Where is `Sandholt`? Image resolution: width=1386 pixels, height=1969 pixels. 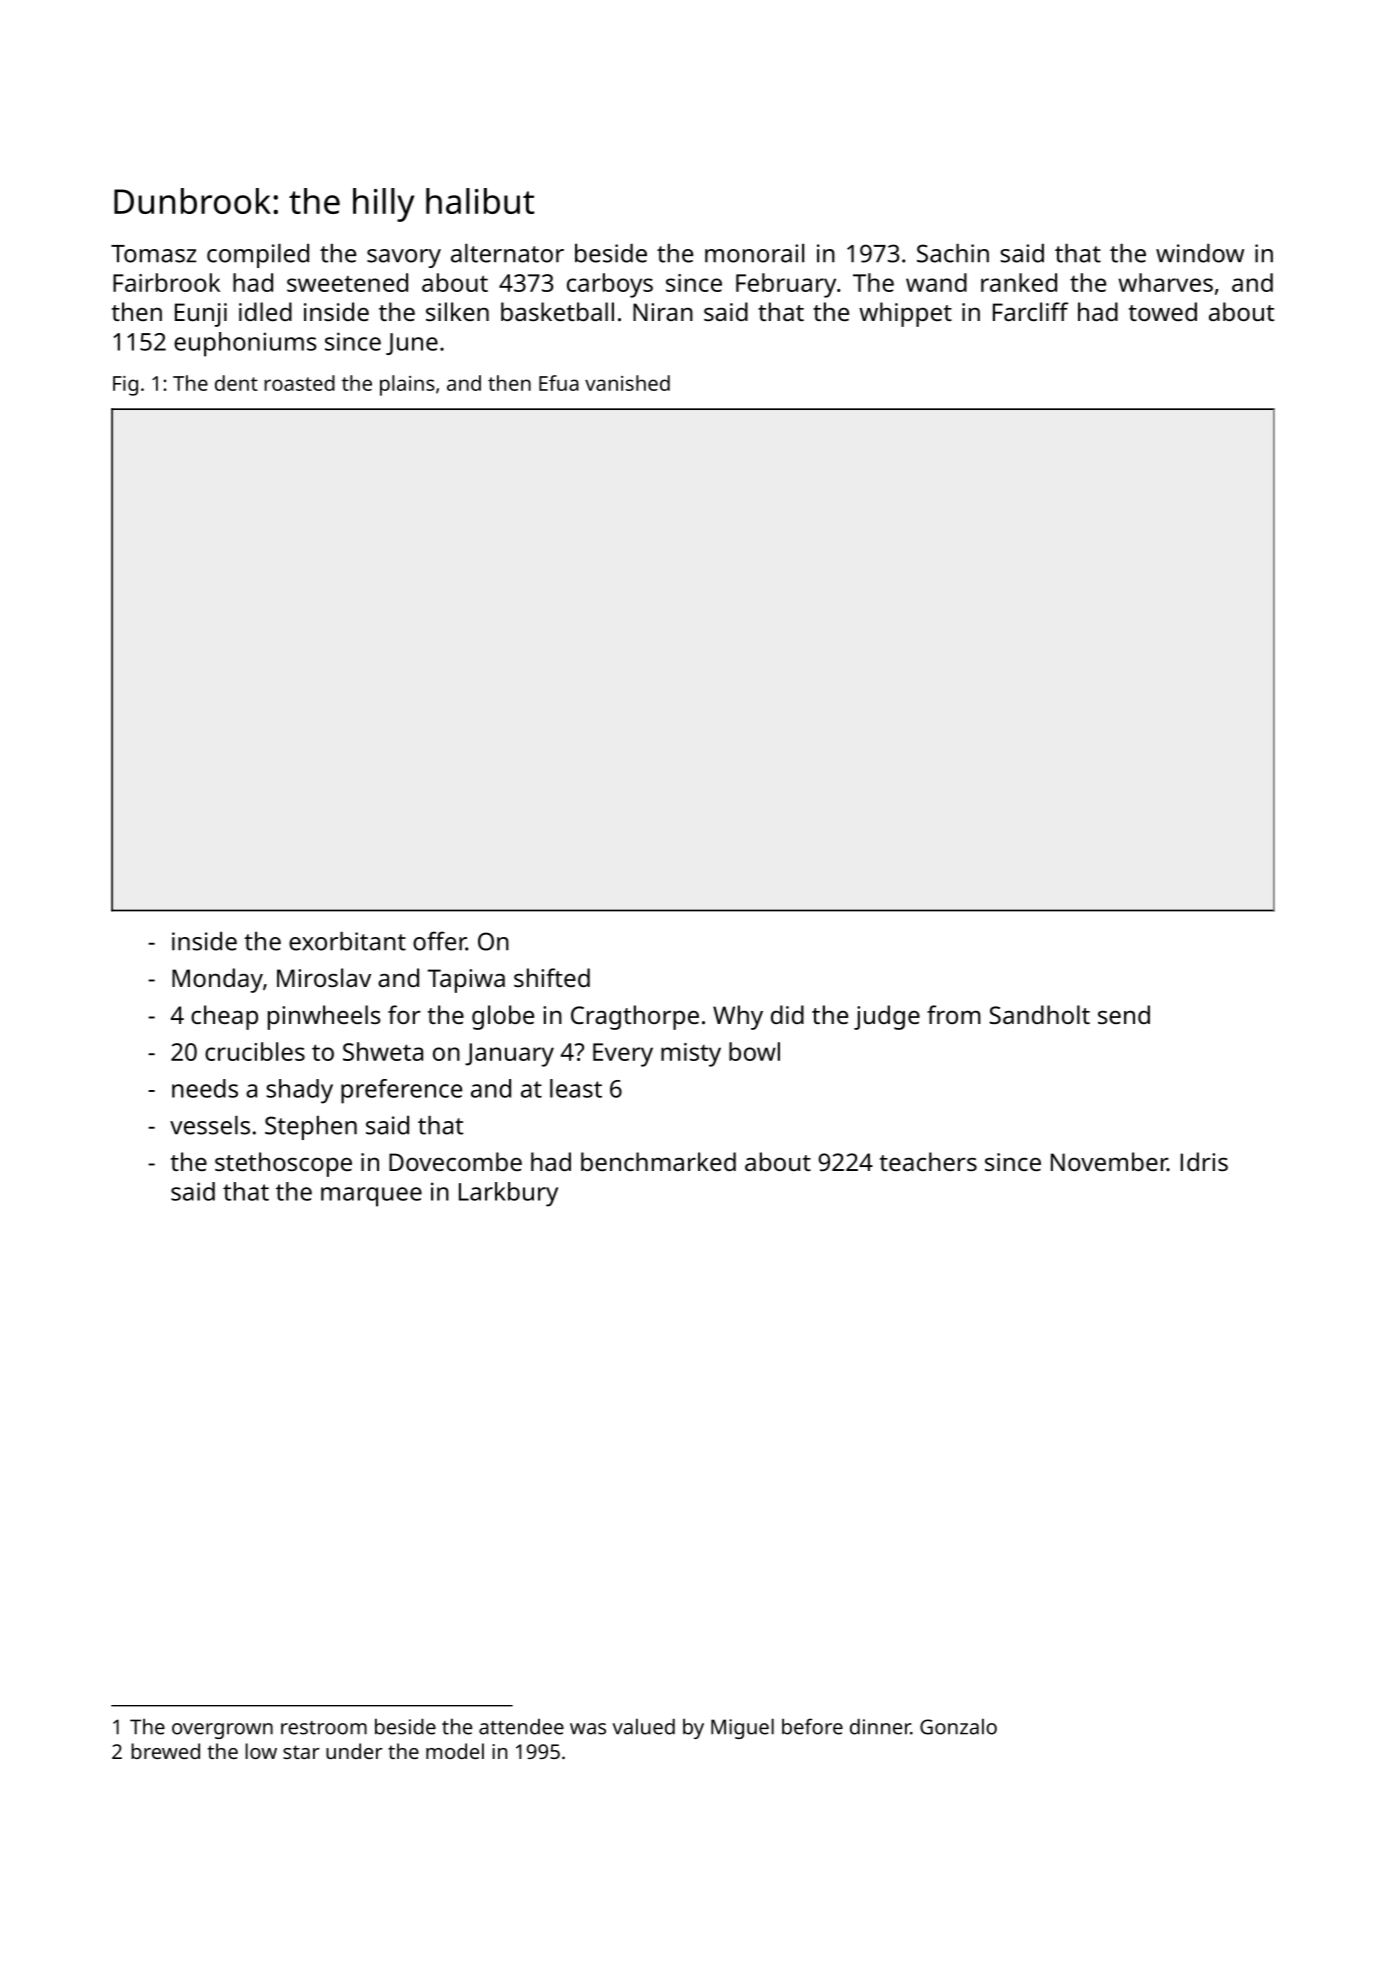 Sandholt is located at coordinates (1039, 1014).
